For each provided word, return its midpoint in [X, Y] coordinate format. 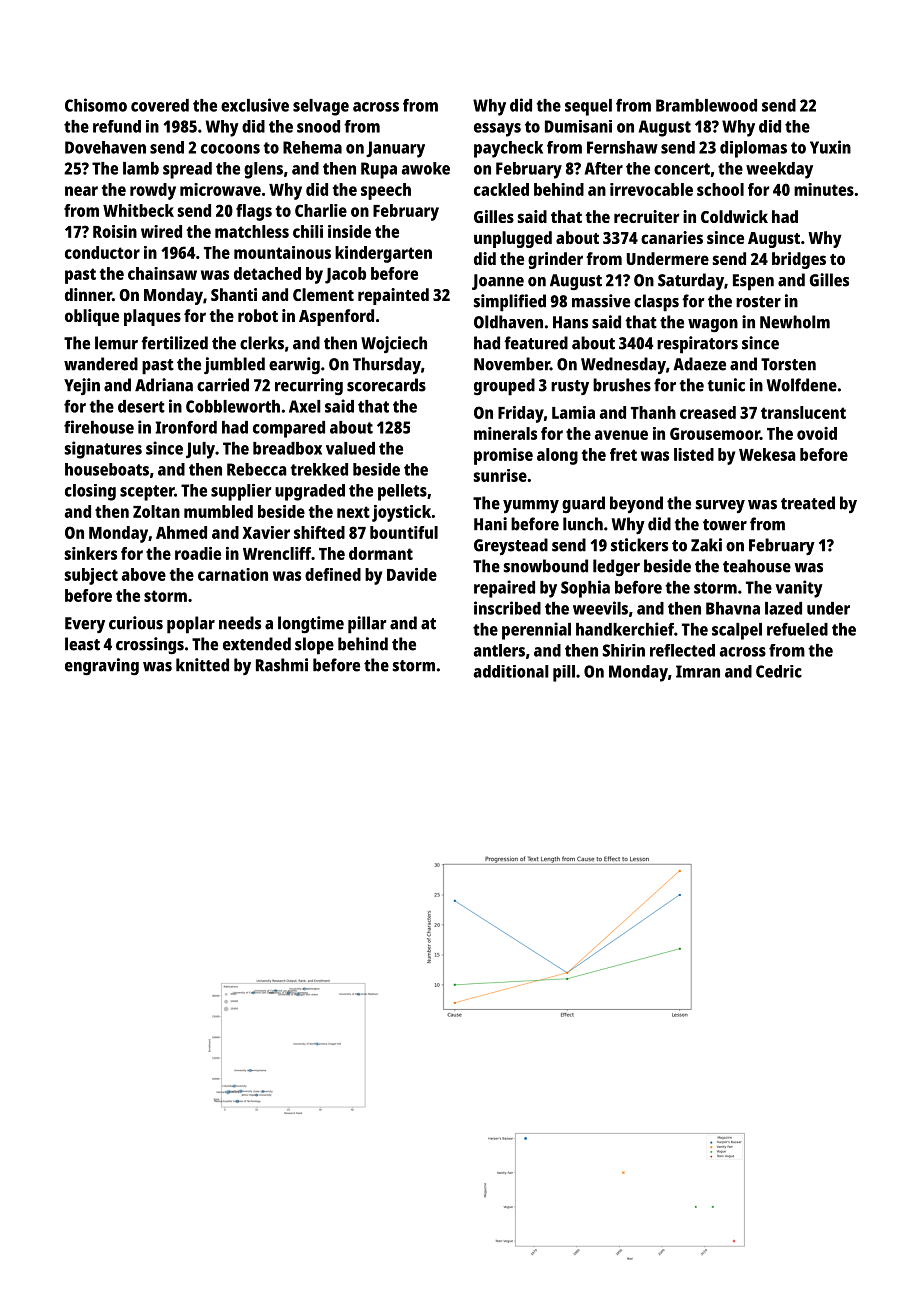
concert [682, 169]
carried [223, 385]
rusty [570, 387]
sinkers [91, 553]
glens [263, 170]
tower [725, 525]
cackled [501, 189]
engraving [102, 666]
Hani [490, 524]
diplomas [753, 149]
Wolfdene [802, 385]
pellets [402, 492]
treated [808, 503]
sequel [588, 107]
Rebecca [257, 469]
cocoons [230, 149]
